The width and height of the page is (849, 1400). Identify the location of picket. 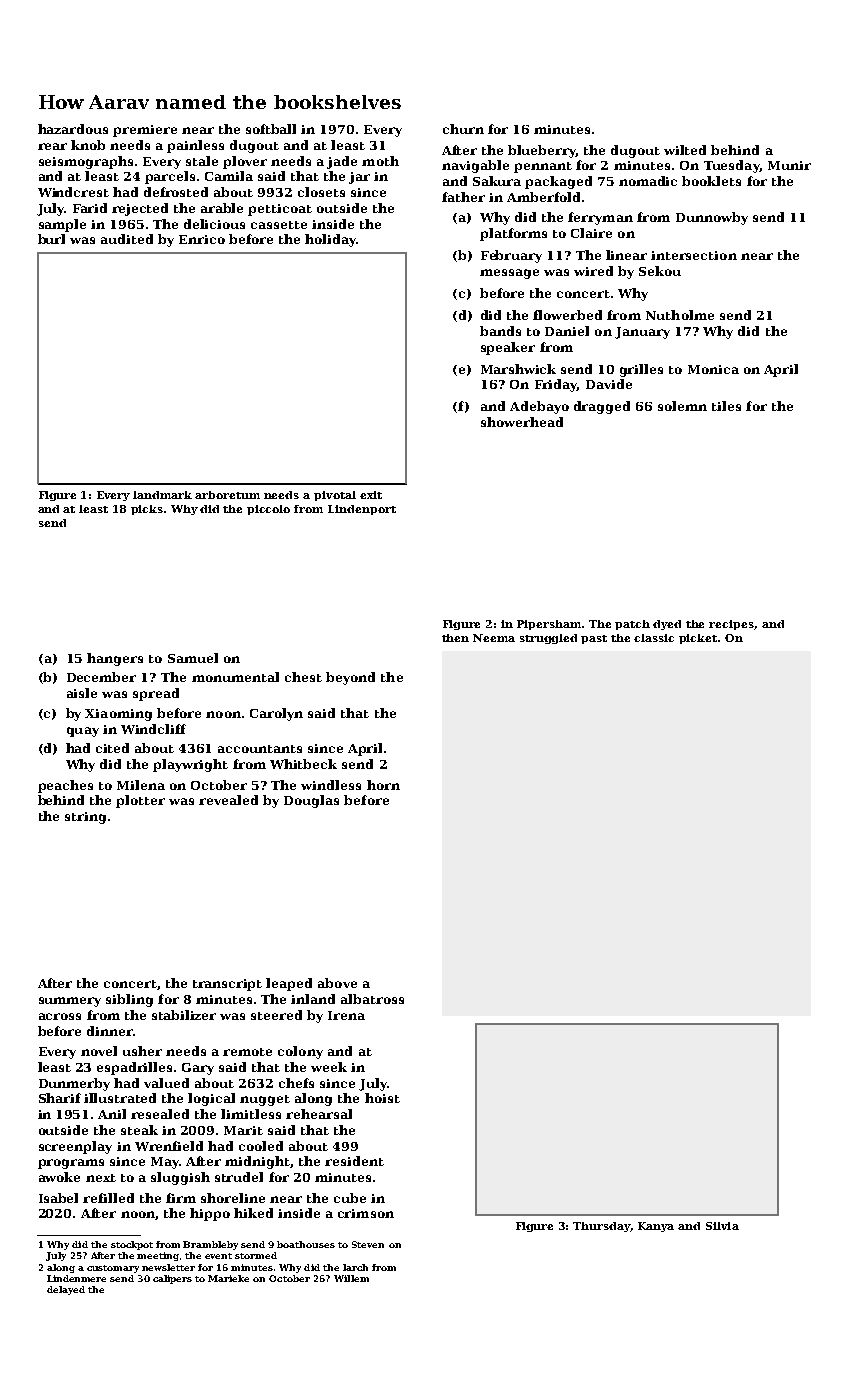
(698, 639).
